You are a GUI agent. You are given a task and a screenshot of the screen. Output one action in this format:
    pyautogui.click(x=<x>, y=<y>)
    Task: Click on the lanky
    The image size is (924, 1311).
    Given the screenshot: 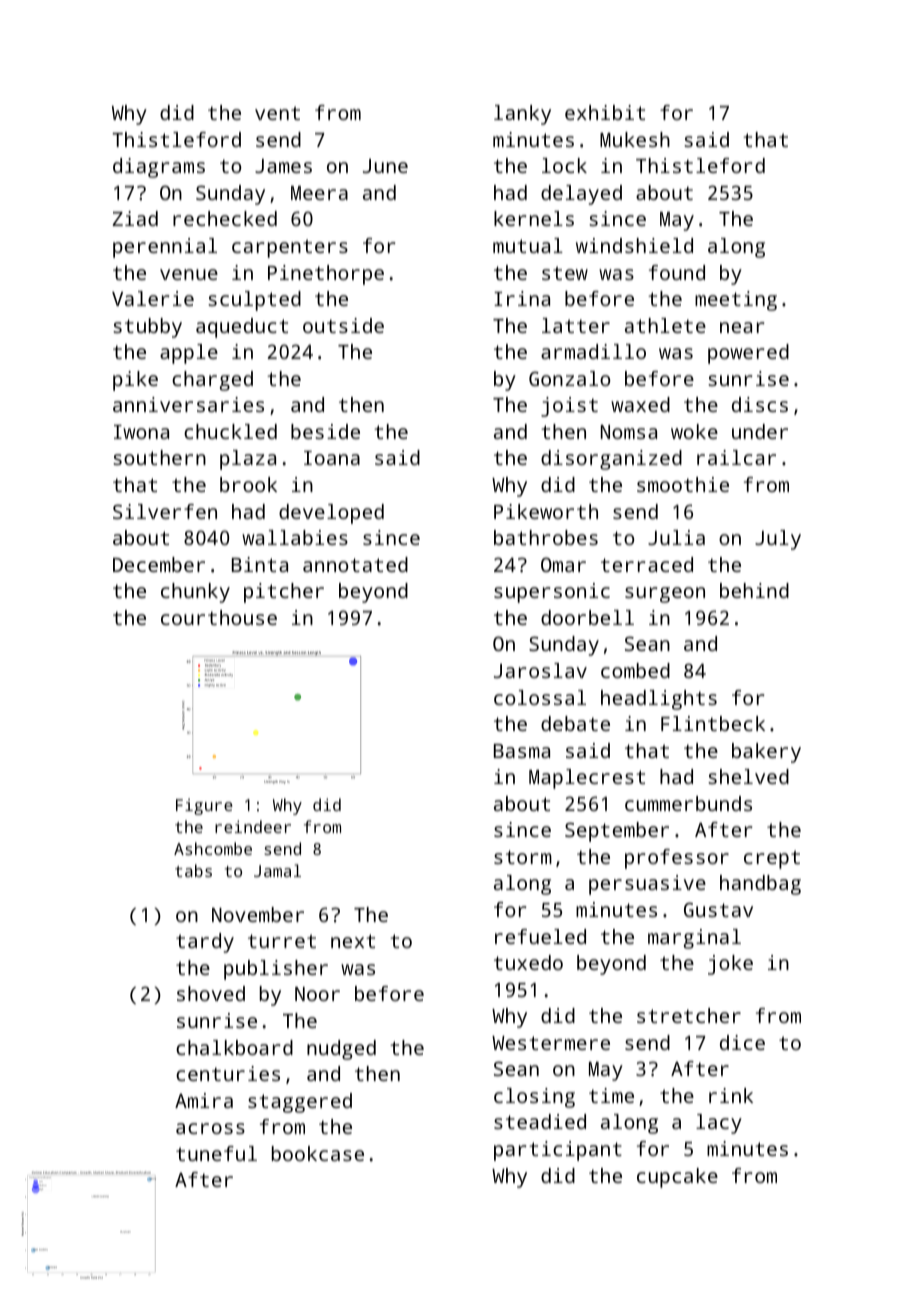 What is the action you would take?
    pyautogui.click(x=522, y=115)
